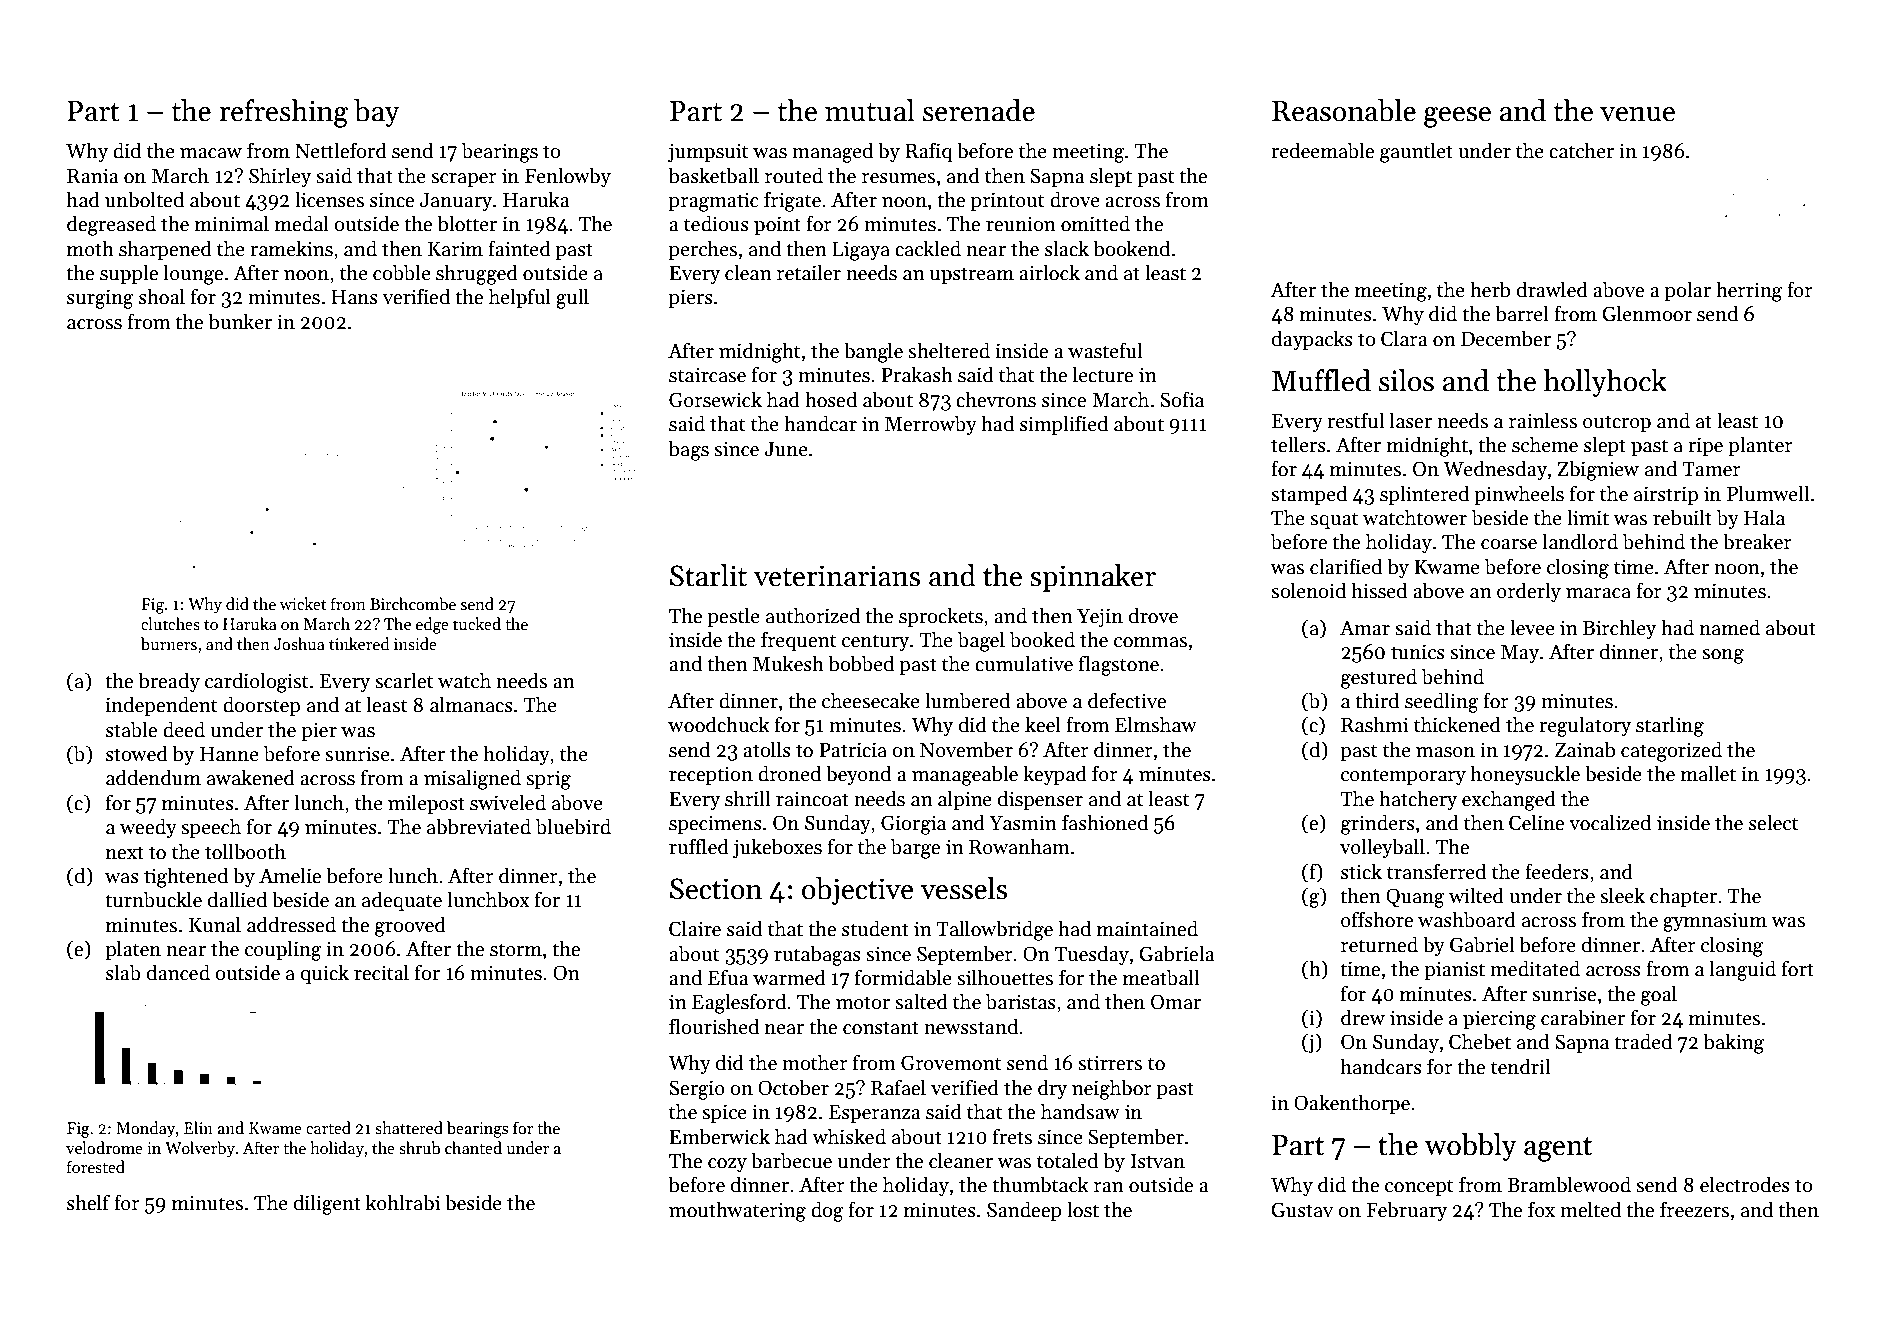  What do you see at coordinates (1757, 541) in the screenshot?
I see `breaker` at bounding box center [1757, 541].
